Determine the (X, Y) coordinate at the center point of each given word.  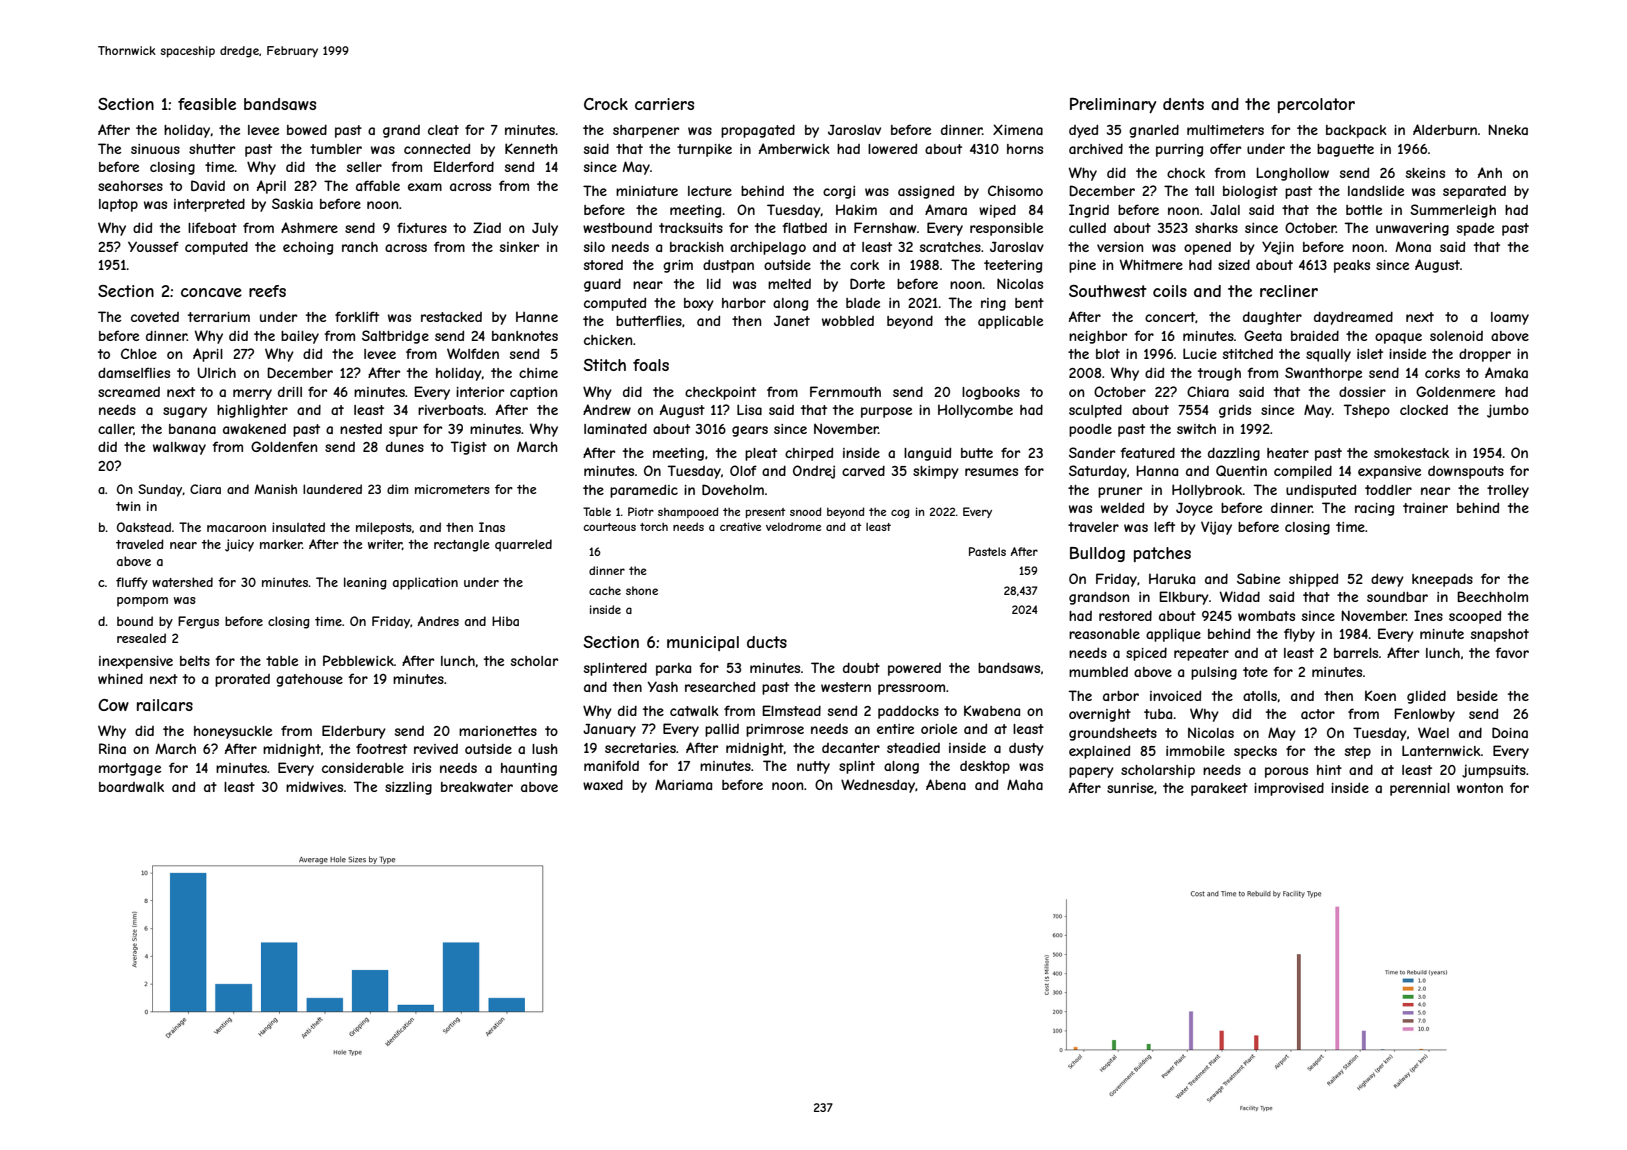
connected (437, 148)
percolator (1316, 105)
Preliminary (1113, 105)
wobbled (848, 321)
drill (290, 392)
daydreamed (1353, 318)
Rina (112, 748)
